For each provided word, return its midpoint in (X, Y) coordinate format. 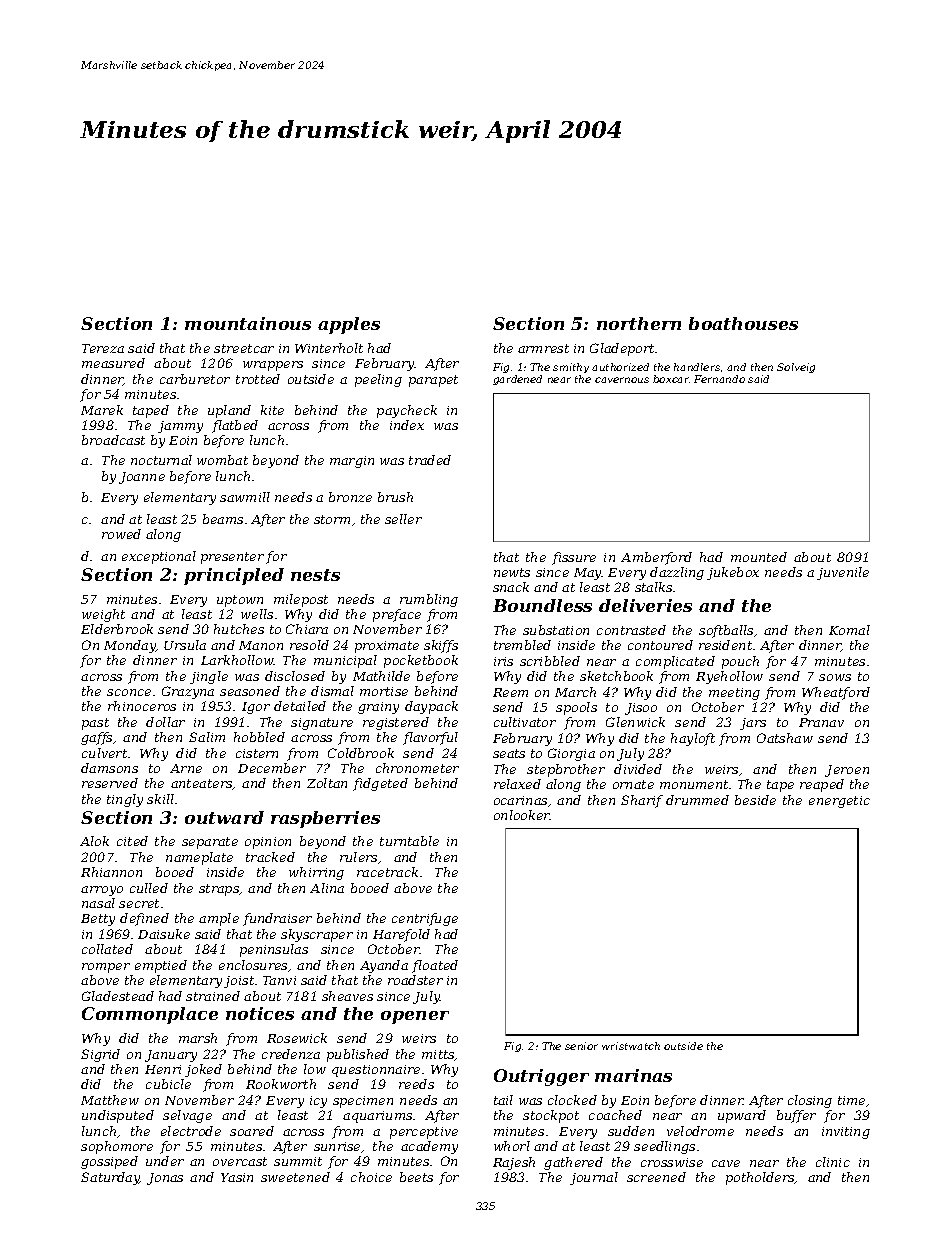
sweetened (295, 1177)
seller (403, 519)
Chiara (307, 629)
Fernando (719, 379)
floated (435, 966)
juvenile (843, 573)
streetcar (244, 348)
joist (239, 982)
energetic (839, 802)
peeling (378, 380)
